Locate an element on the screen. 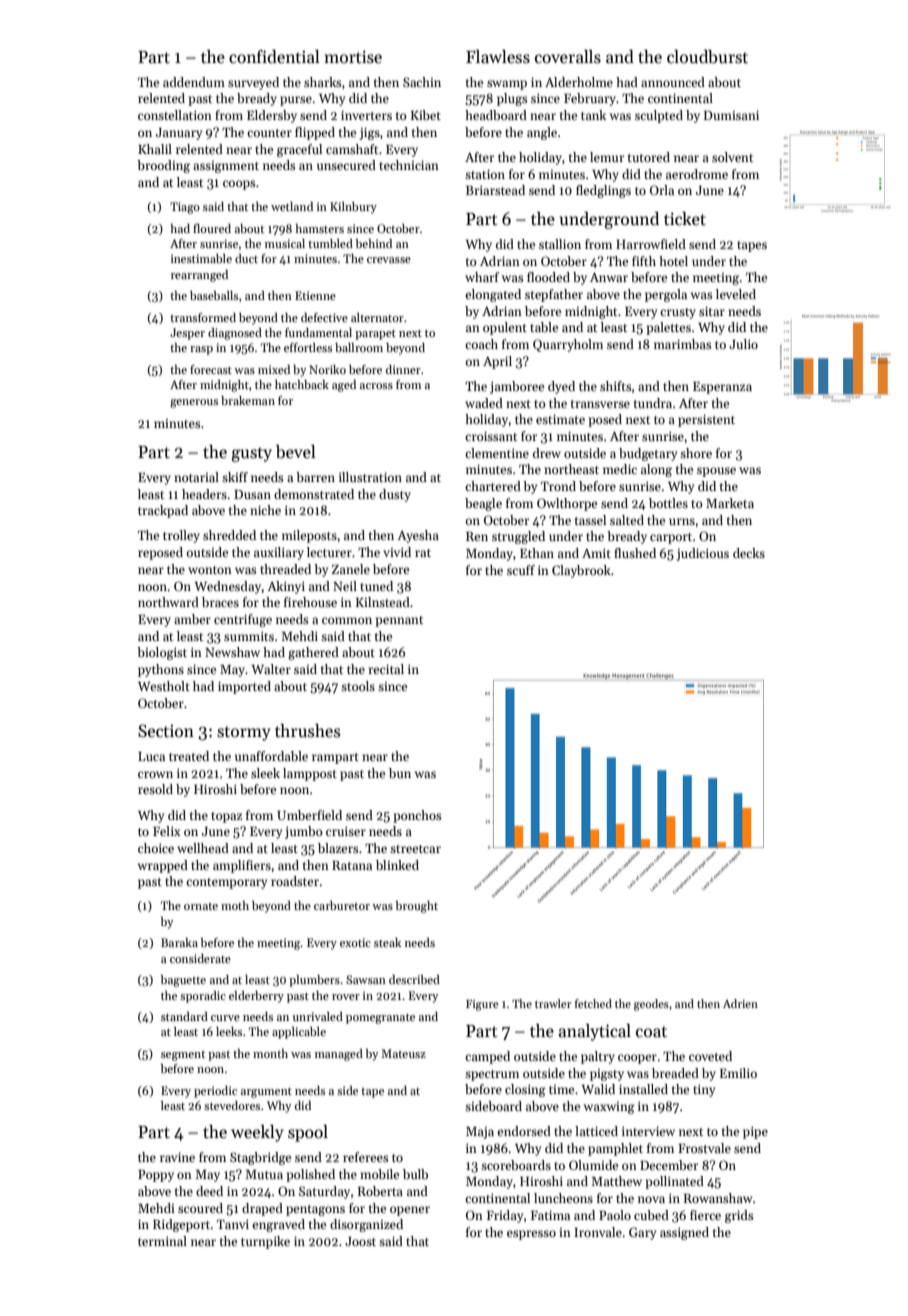  dusty is located at coordinates (395, 495).
